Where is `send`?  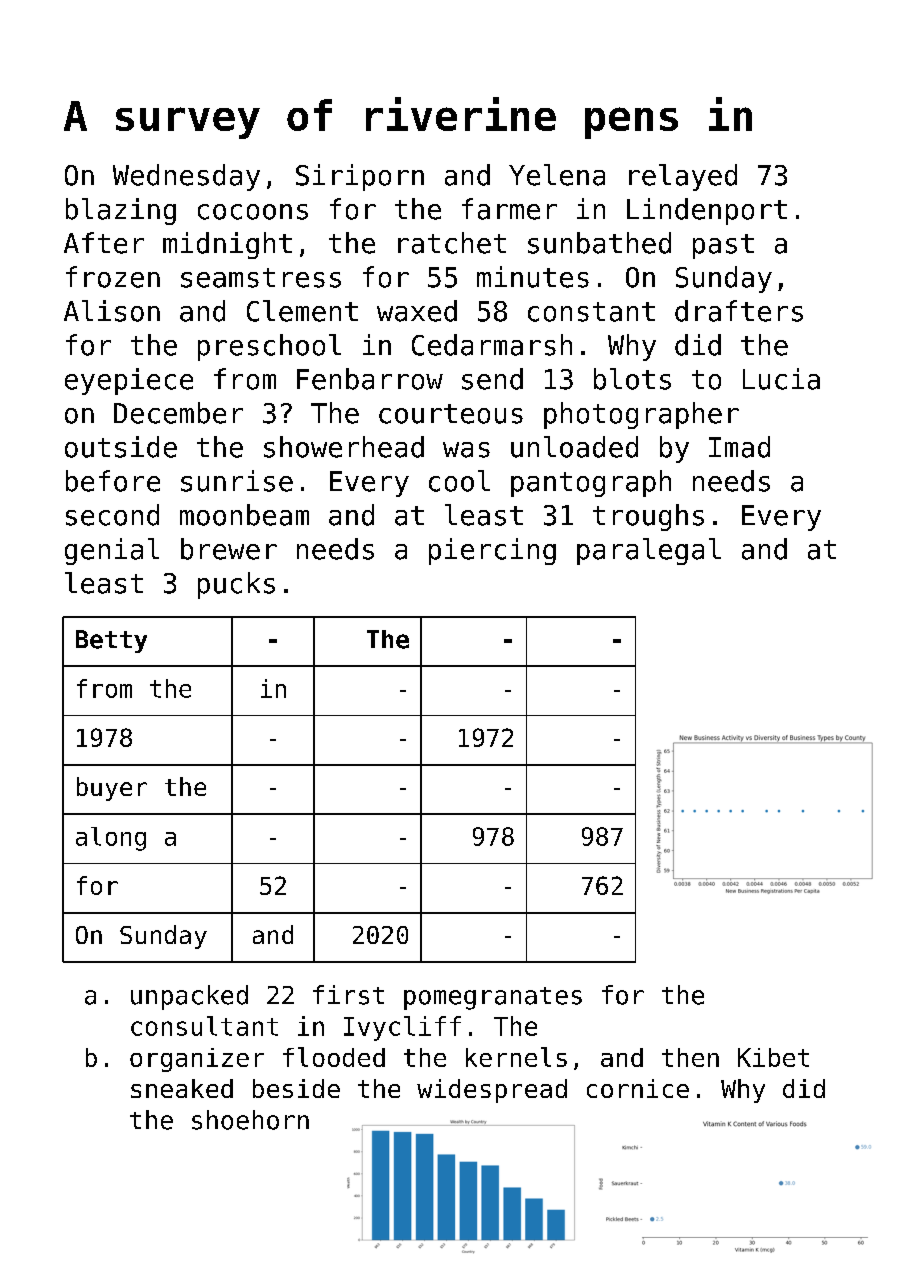
send is located at coordinates (492, 379).
